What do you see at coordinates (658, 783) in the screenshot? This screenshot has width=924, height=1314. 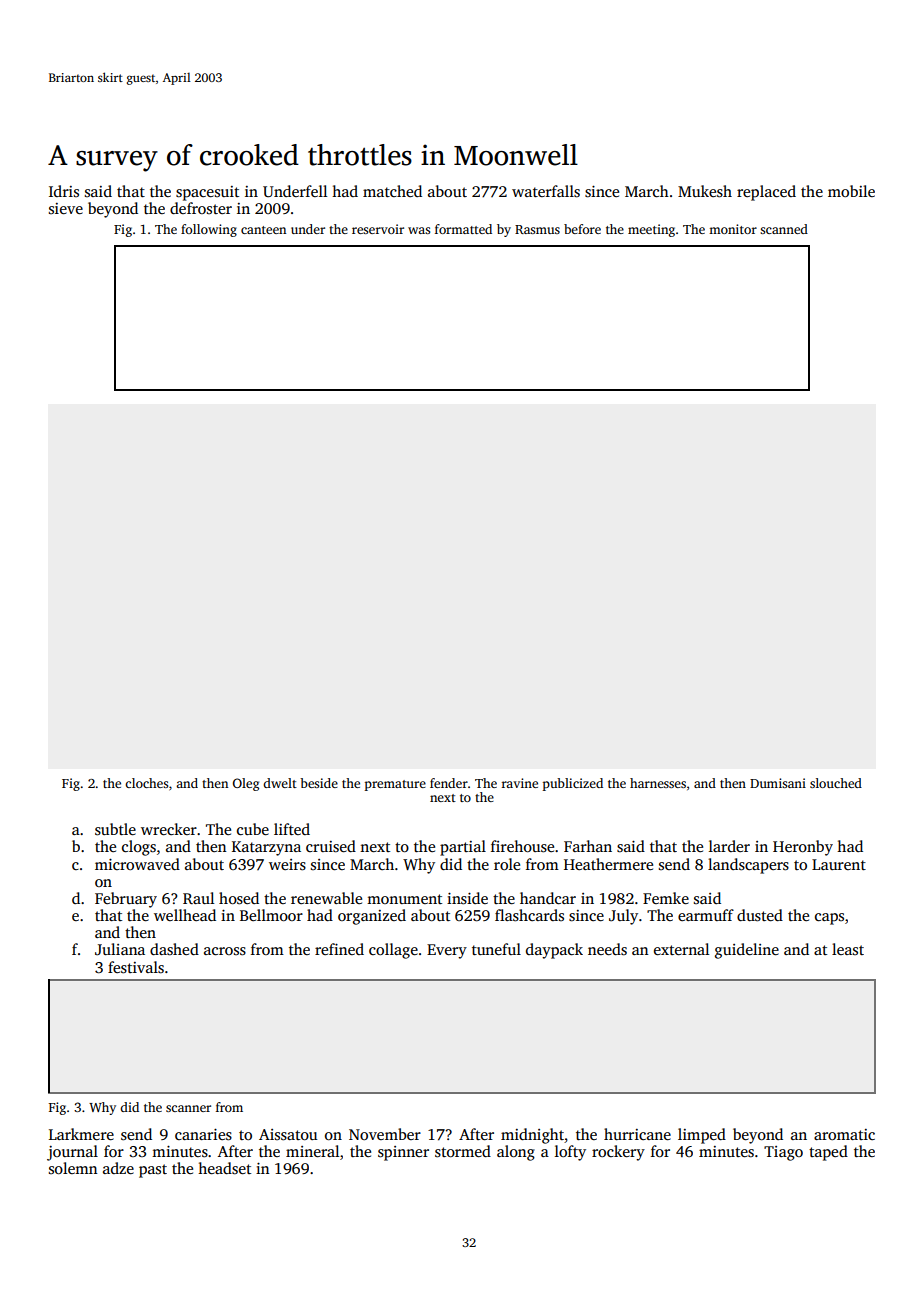 I see `harnesses` at bounding box center [658, 783].
